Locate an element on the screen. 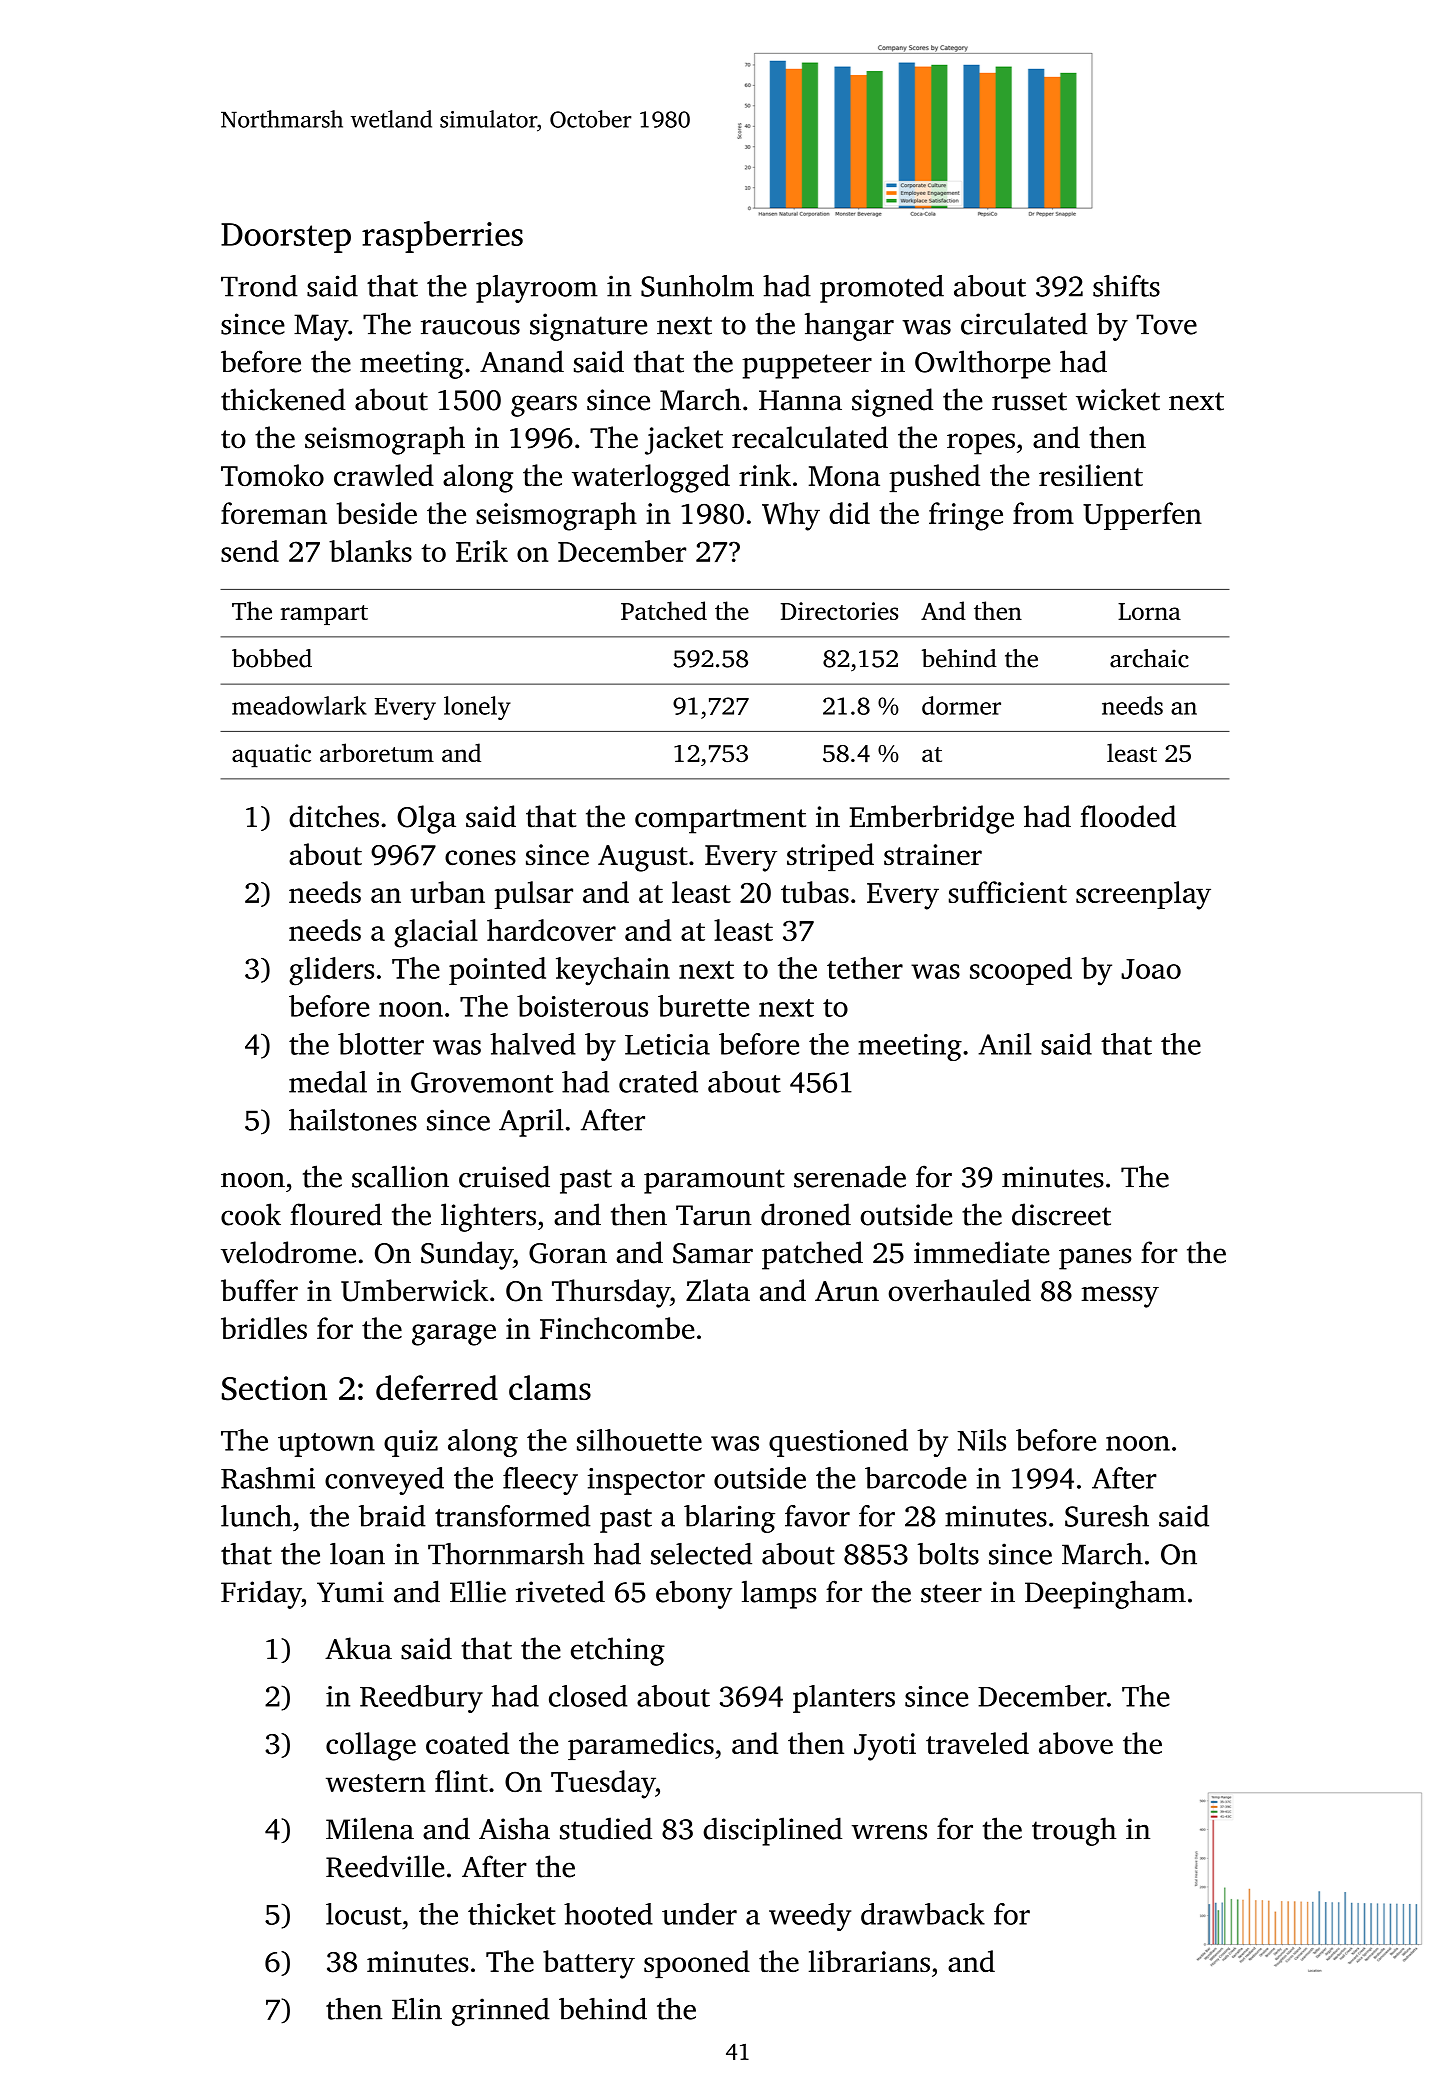 This screenshot has height=2100, width=1450. pulsar is located at coordinates (534, 895).
